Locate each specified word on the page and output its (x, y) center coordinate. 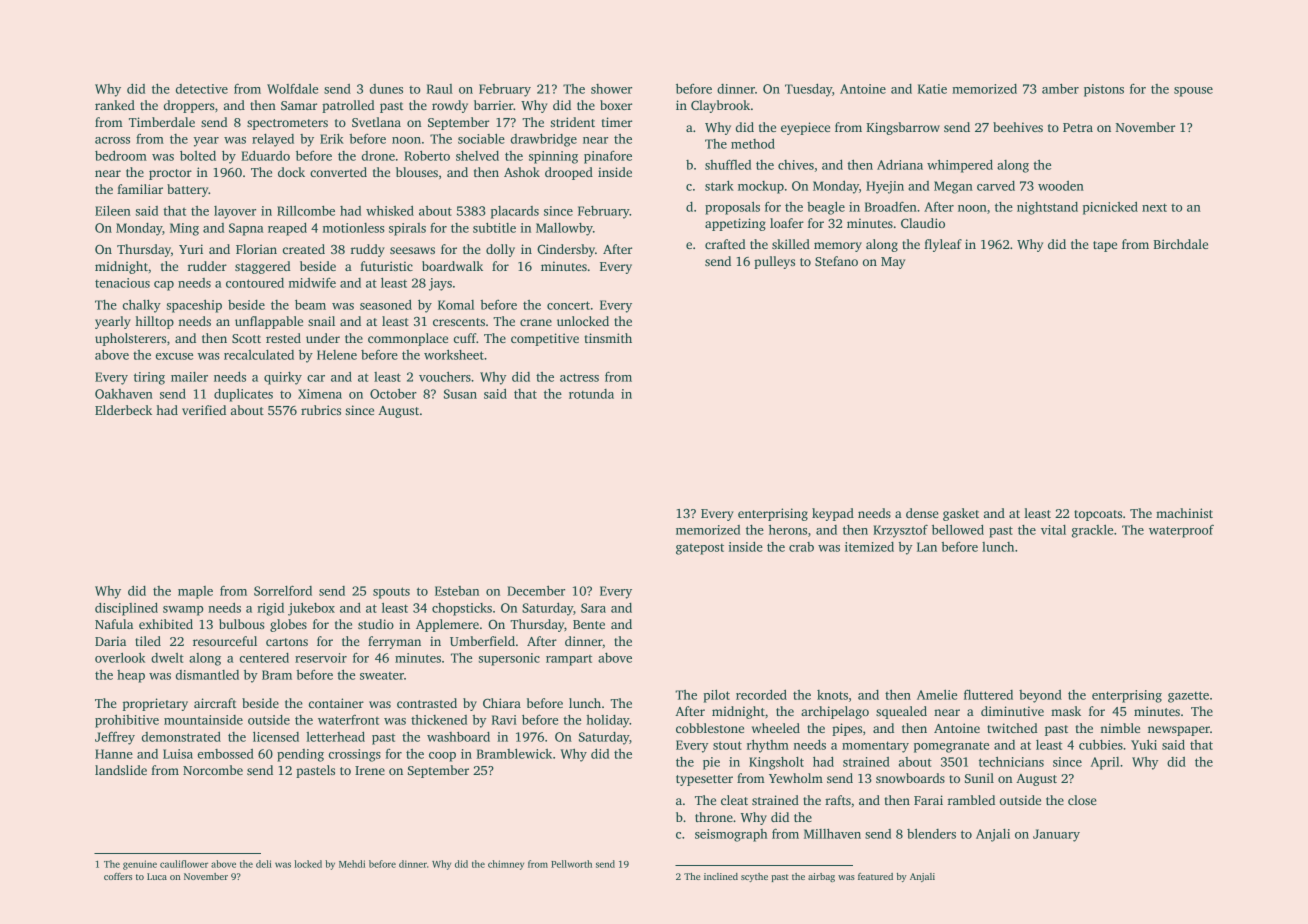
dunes (386, 89)
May (893, 263)
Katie (932, 89)
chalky (142, 306)
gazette (1188, 697)
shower (611, 89)
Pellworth (571, 864)
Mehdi (352, 864)
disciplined (126, 609)
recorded (761, 695)
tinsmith (608, 338)
